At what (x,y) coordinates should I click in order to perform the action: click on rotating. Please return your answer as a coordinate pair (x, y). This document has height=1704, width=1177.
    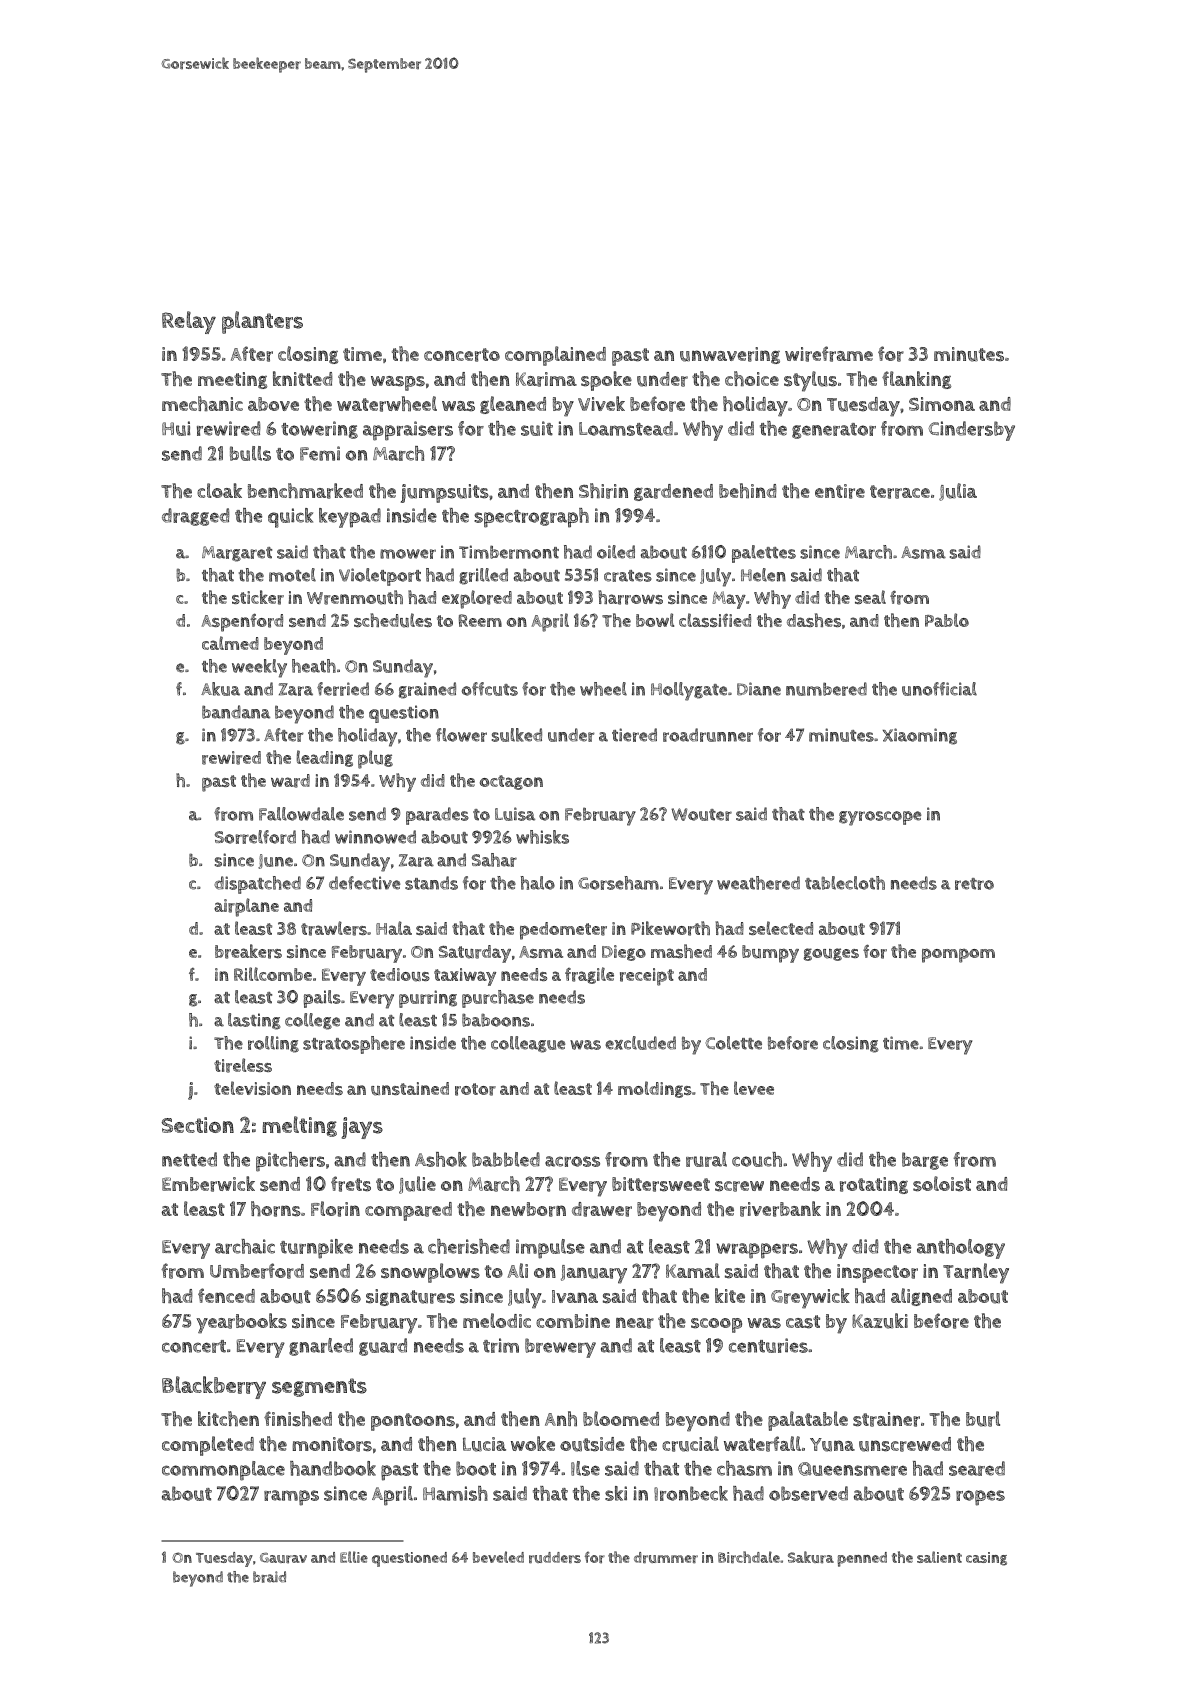
    Looking at the image, I should click on (874, 1185).
